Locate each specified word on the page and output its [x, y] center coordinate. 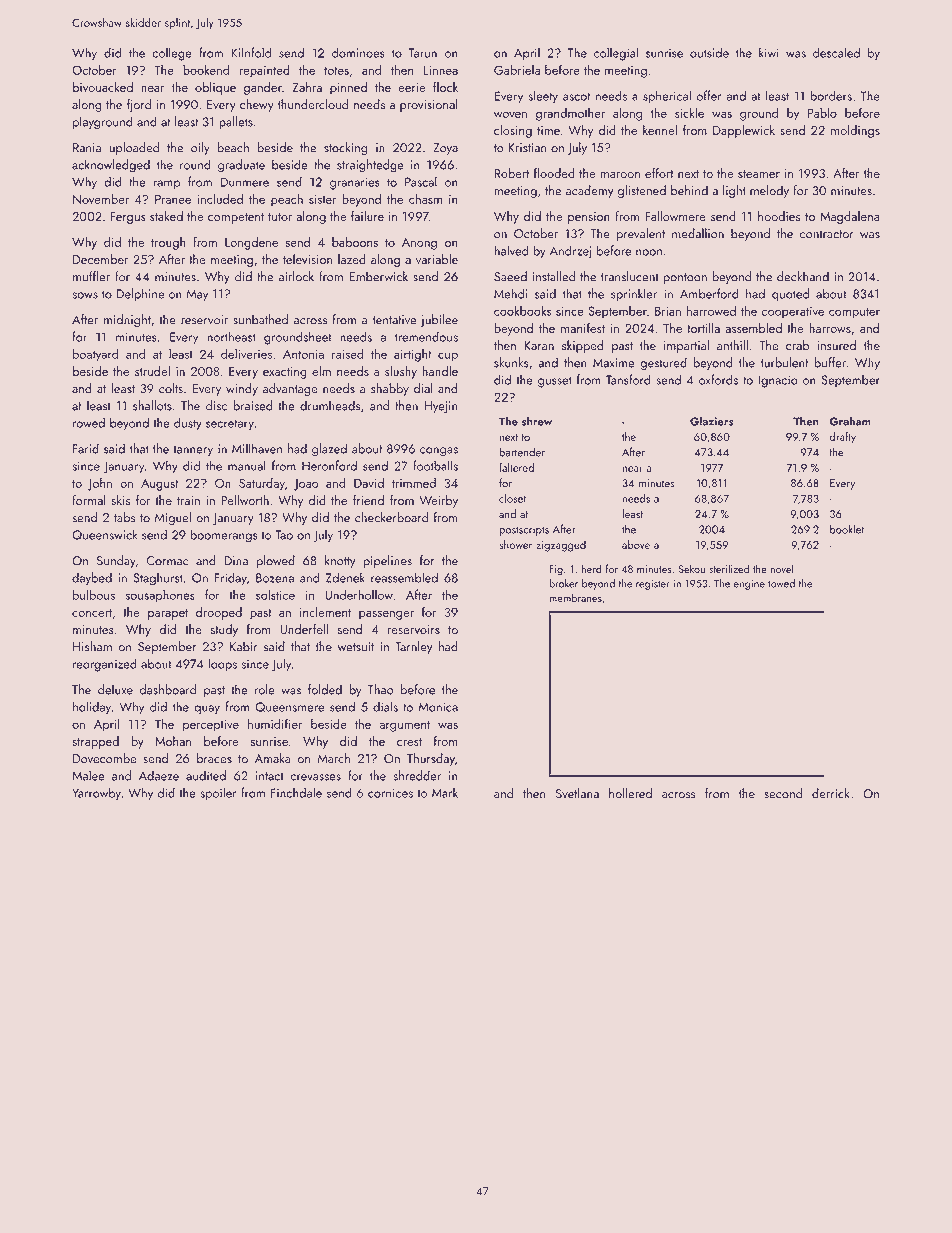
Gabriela [517, 70]
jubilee [439, 320]
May [197, 295]
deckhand [803, 276]
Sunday [116, 561]
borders [831, 95]
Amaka [273, 758]
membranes [575, 597]
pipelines [387, 561]
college [172, 54]
